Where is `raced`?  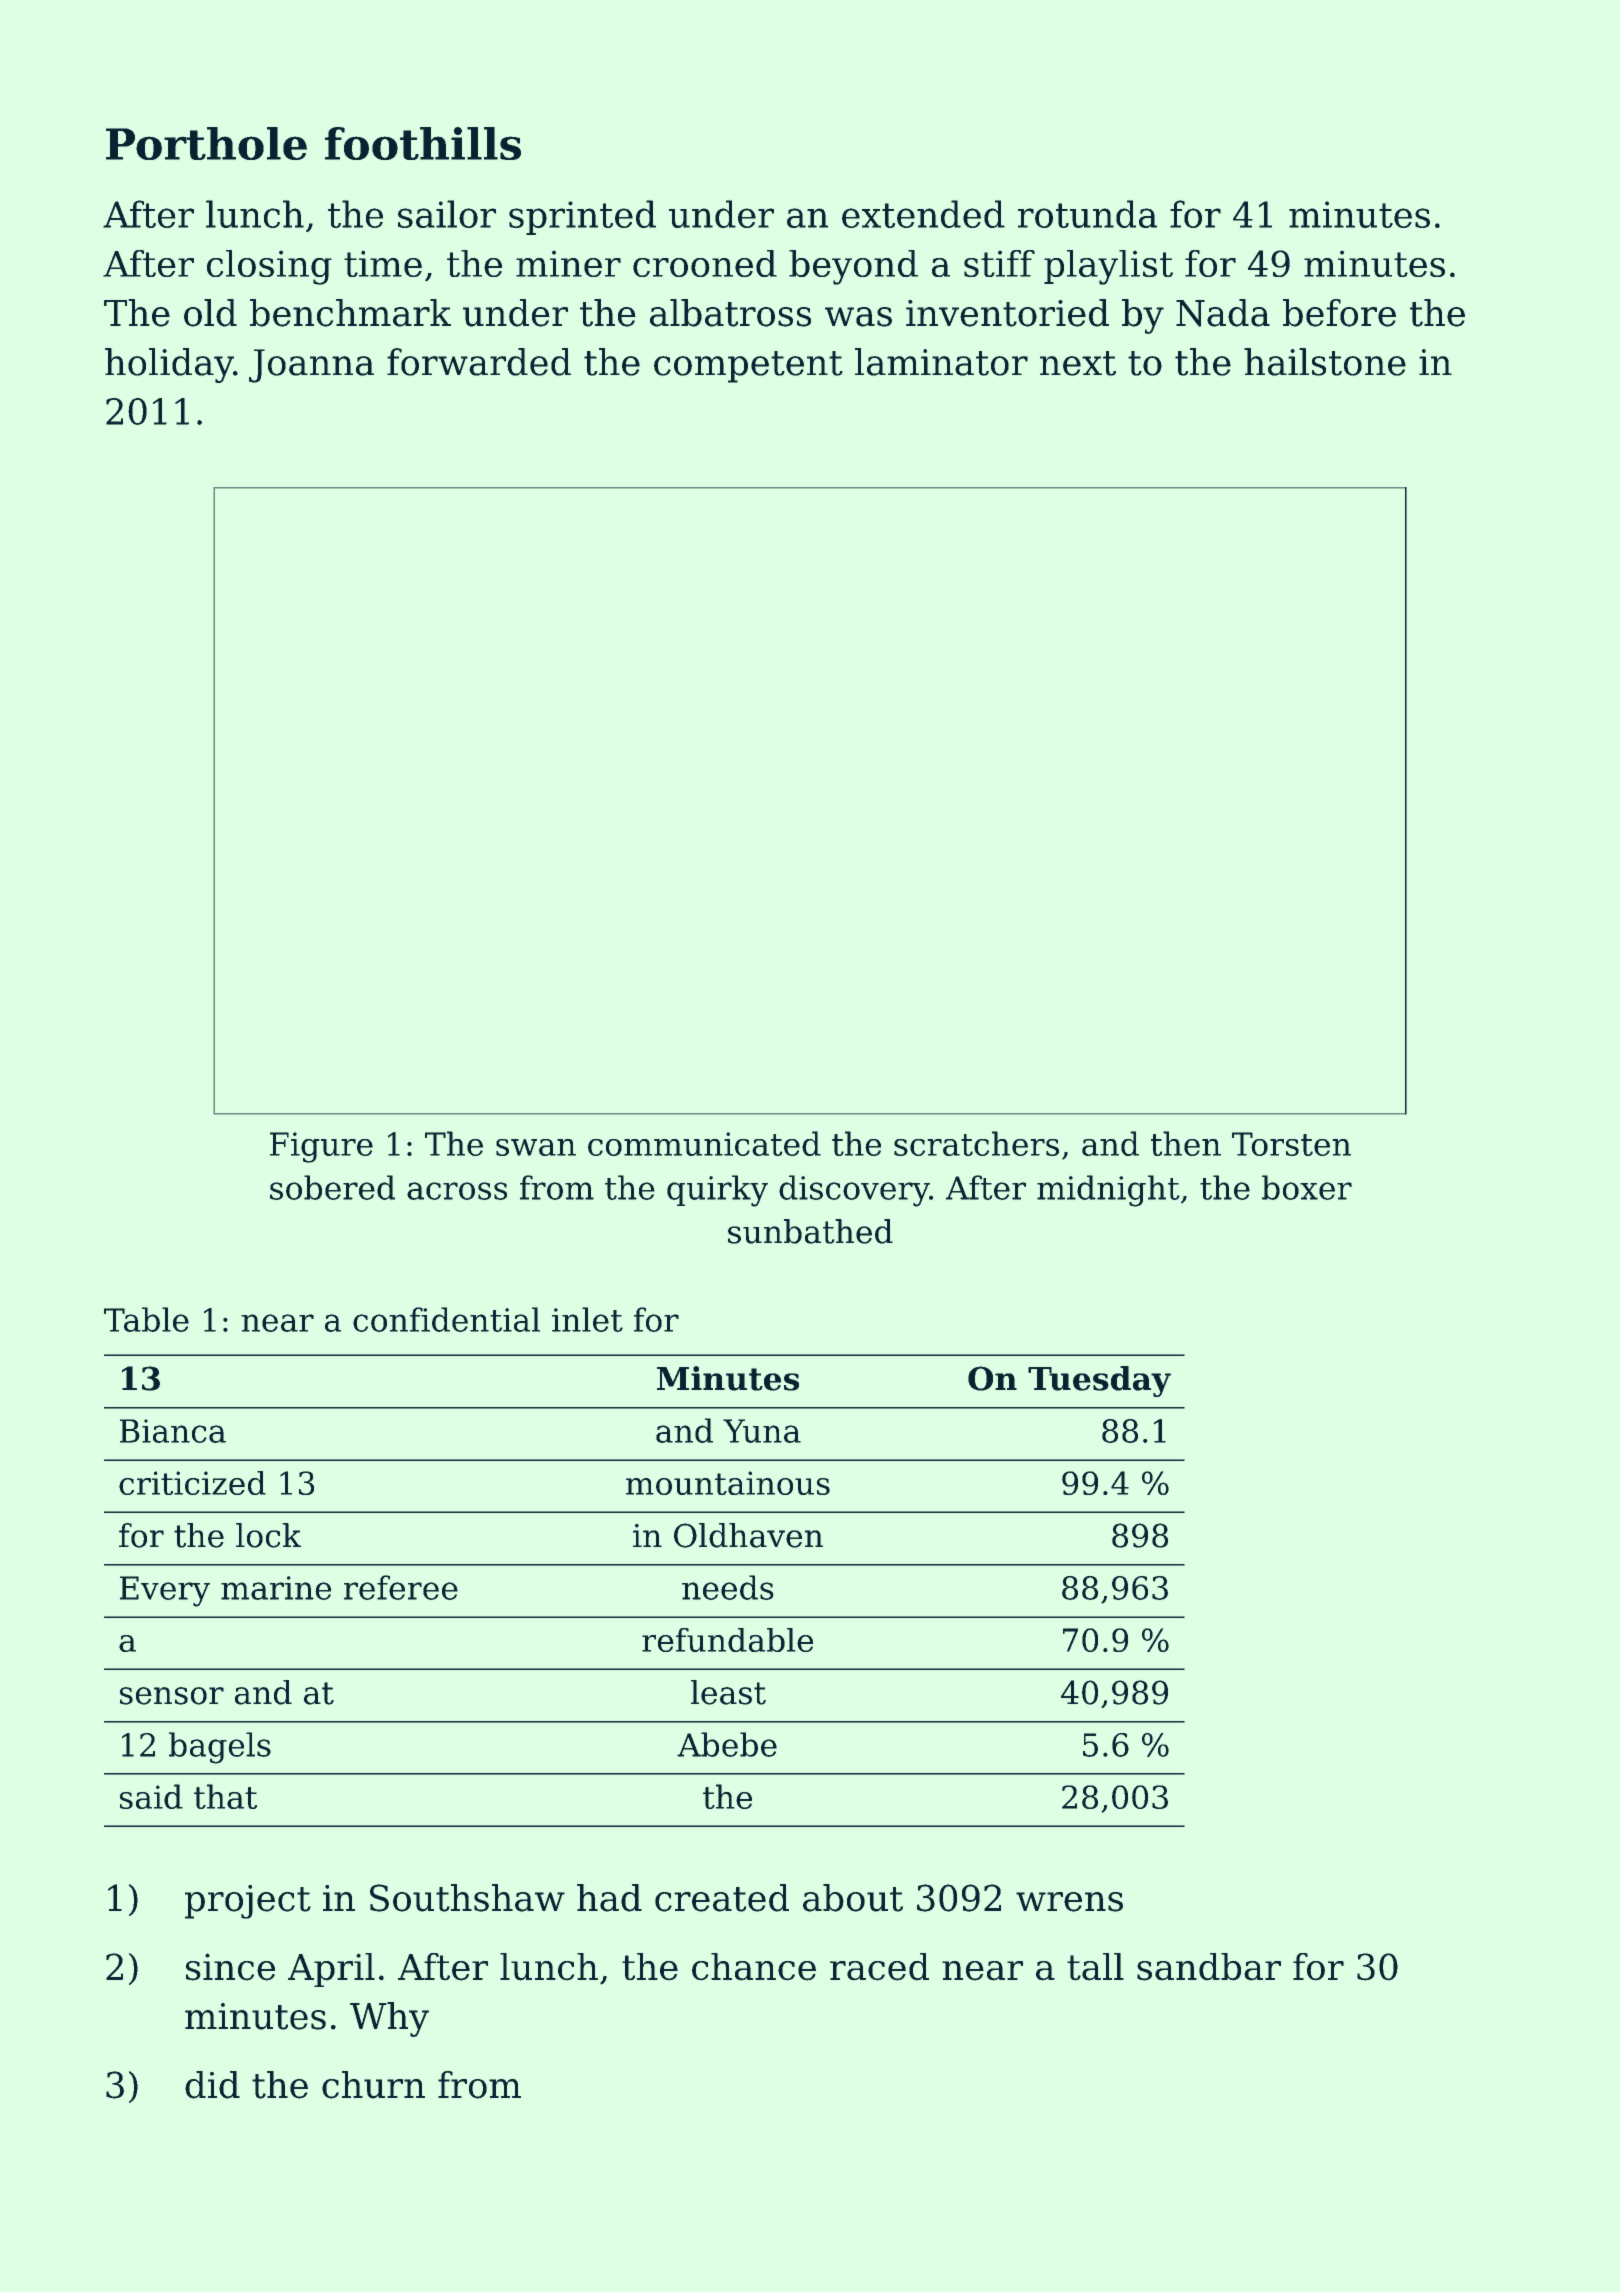
raced is located at coordinates (879, 1967).
